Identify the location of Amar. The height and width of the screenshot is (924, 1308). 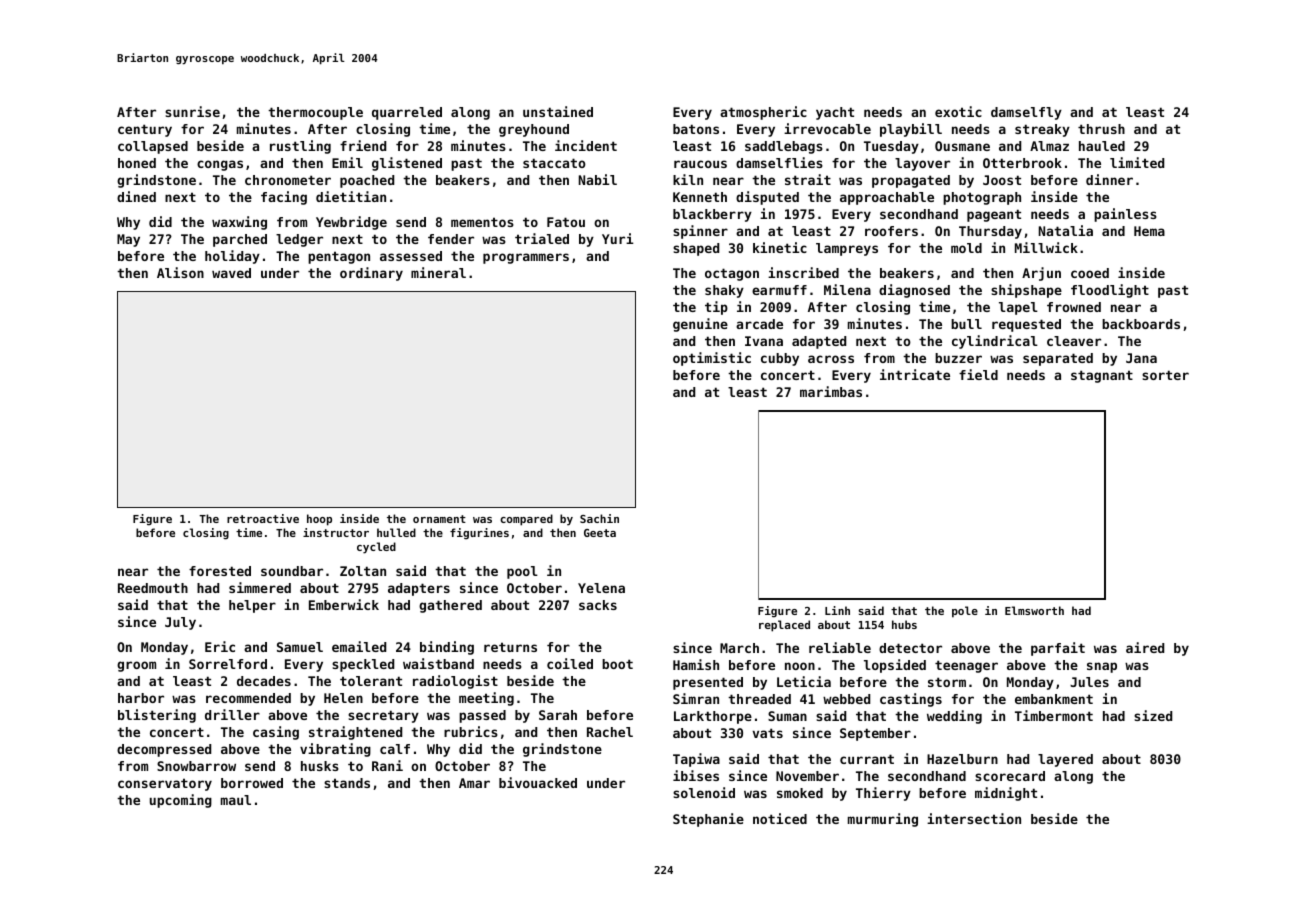
(474, 783).
